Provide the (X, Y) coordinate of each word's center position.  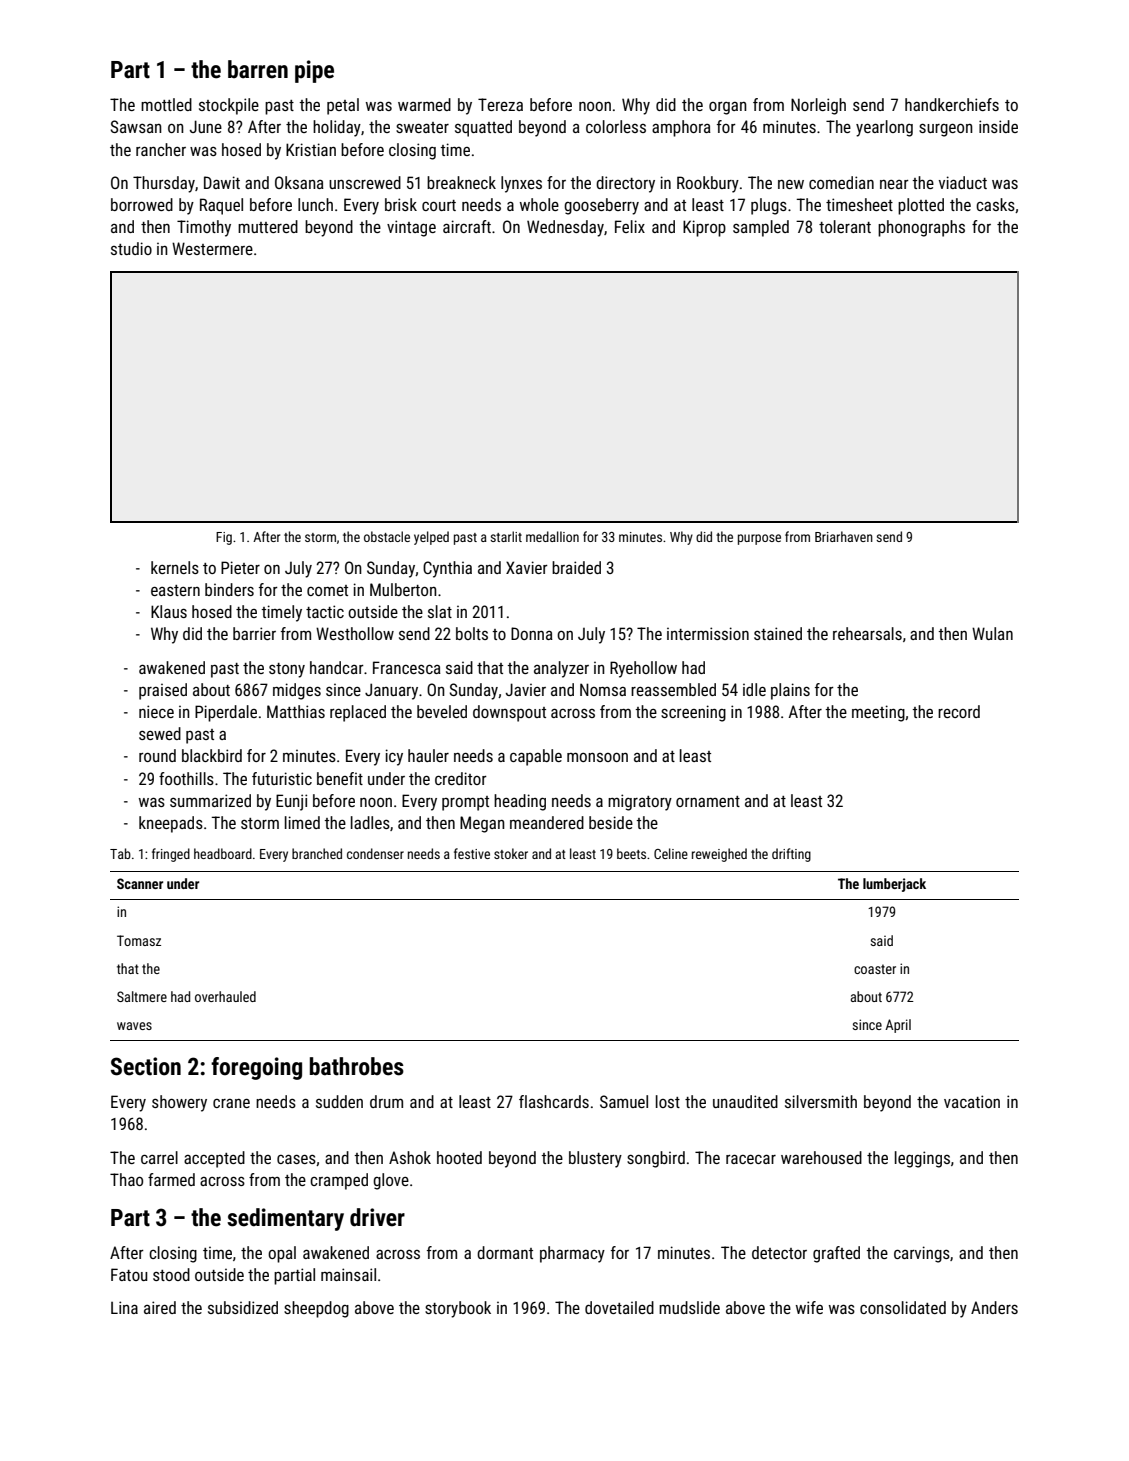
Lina (124, 1307)
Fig (224, 538)
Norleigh (818, 106)
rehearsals (867, 633)
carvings (922, 1254)
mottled (166, 104)
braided (576, 567)
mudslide (689, 1307)
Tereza (500, 104)
